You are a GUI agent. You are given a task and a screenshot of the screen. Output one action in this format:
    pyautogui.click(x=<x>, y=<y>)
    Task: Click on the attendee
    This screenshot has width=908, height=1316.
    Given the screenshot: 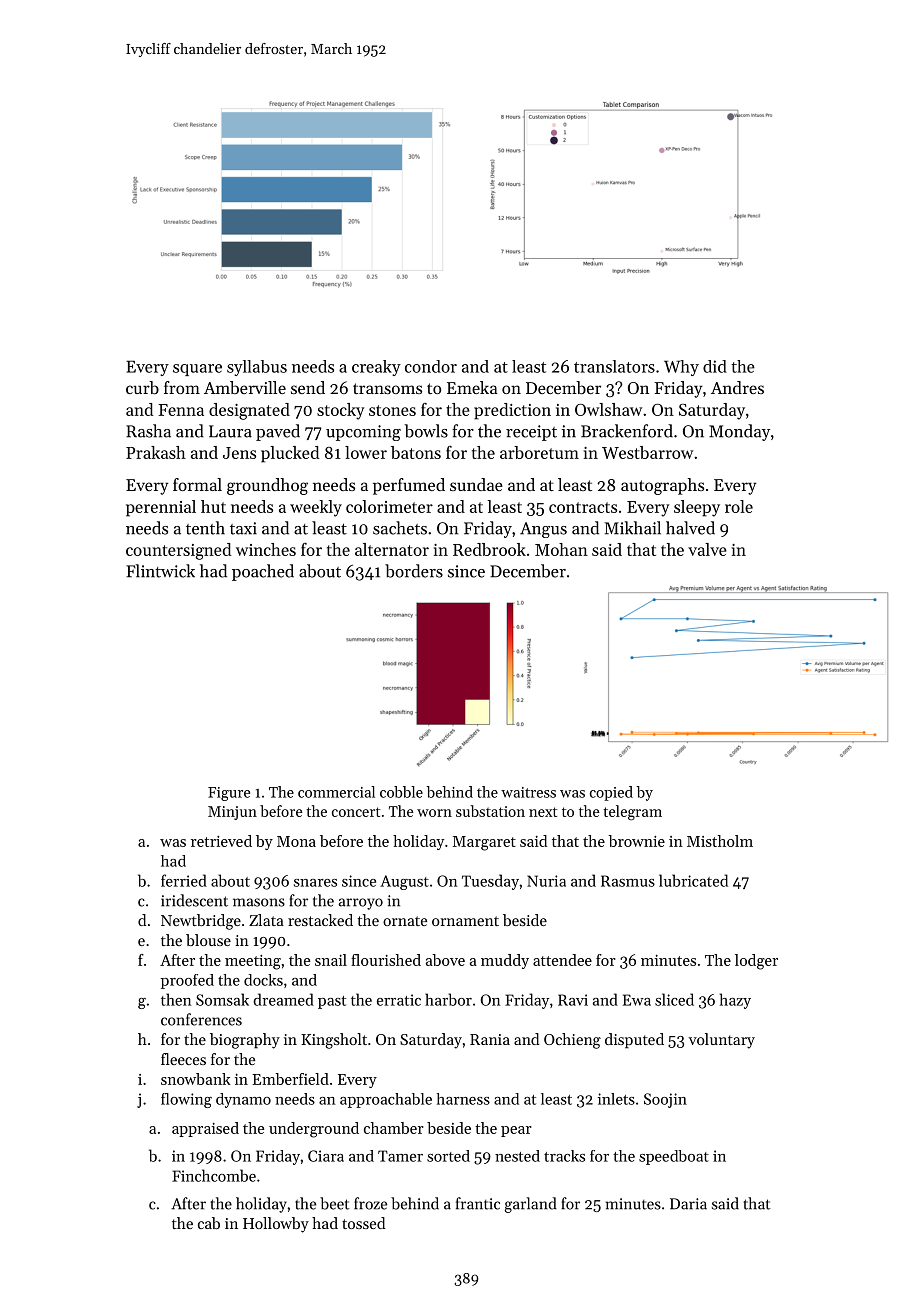 What is the action you would take?
    pyautogui.click(x=562, y=960)
